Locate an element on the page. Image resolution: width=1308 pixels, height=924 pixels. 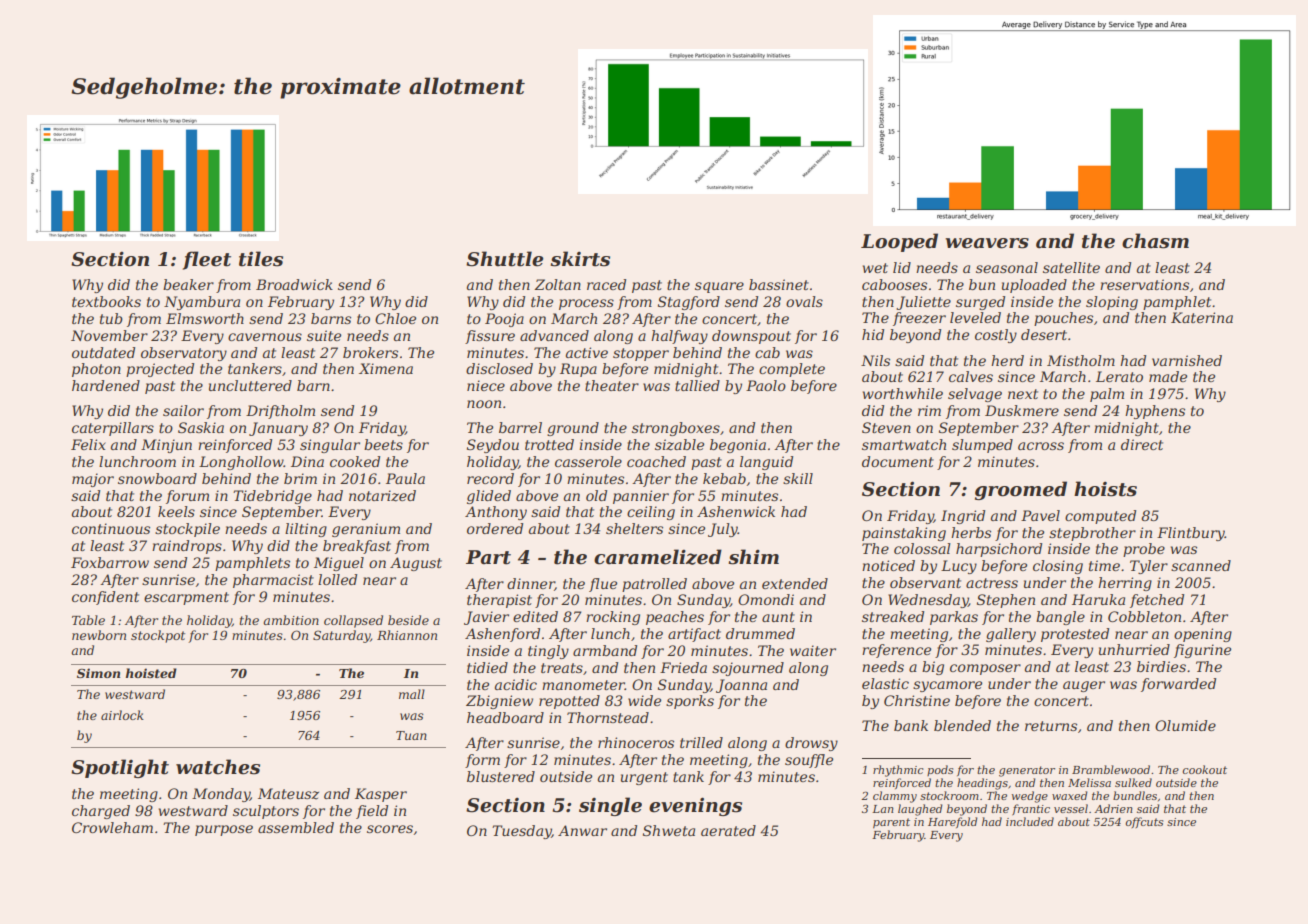
groomed is located at coordinates (1021, 490).
